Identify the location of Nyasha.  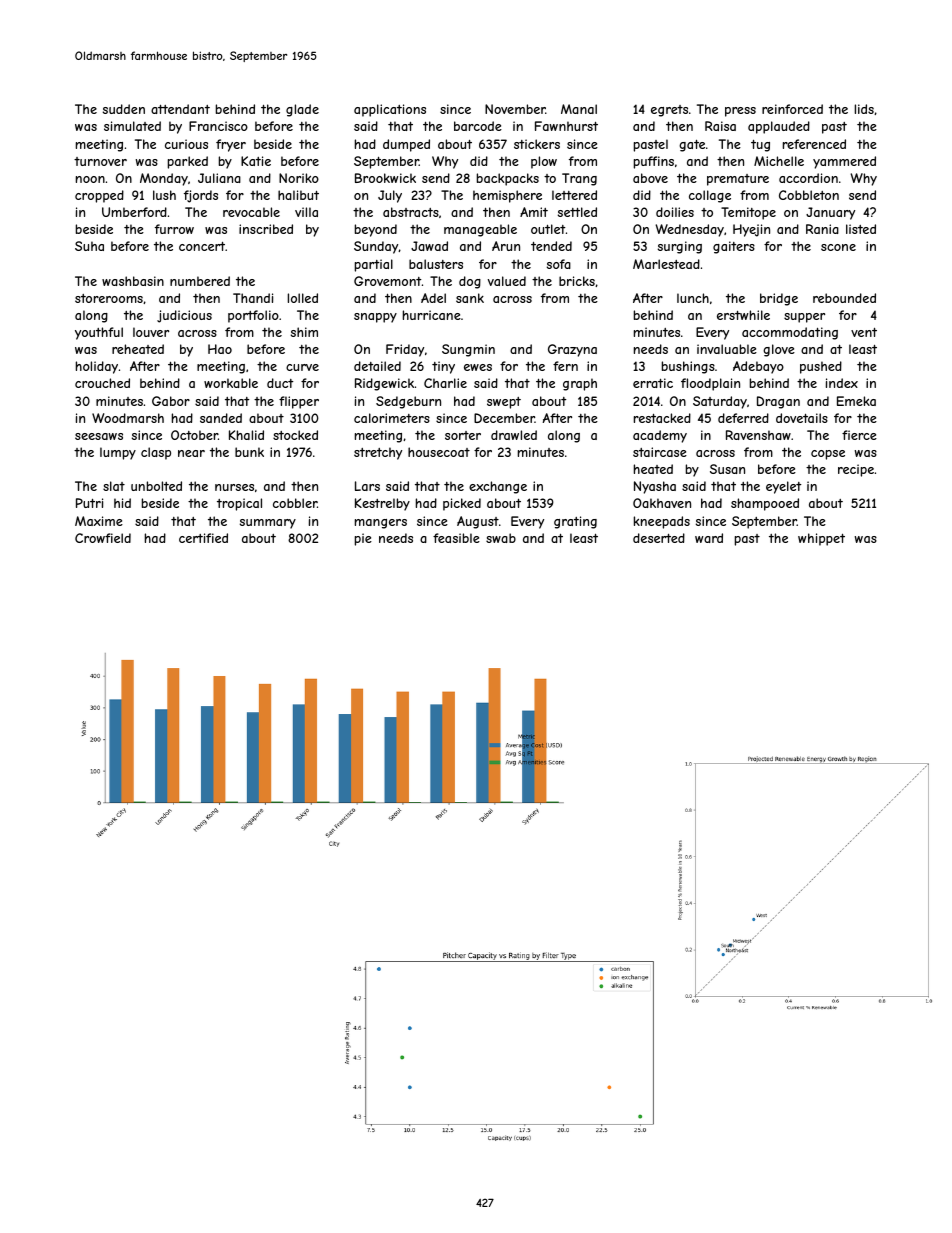
(655, 487).
